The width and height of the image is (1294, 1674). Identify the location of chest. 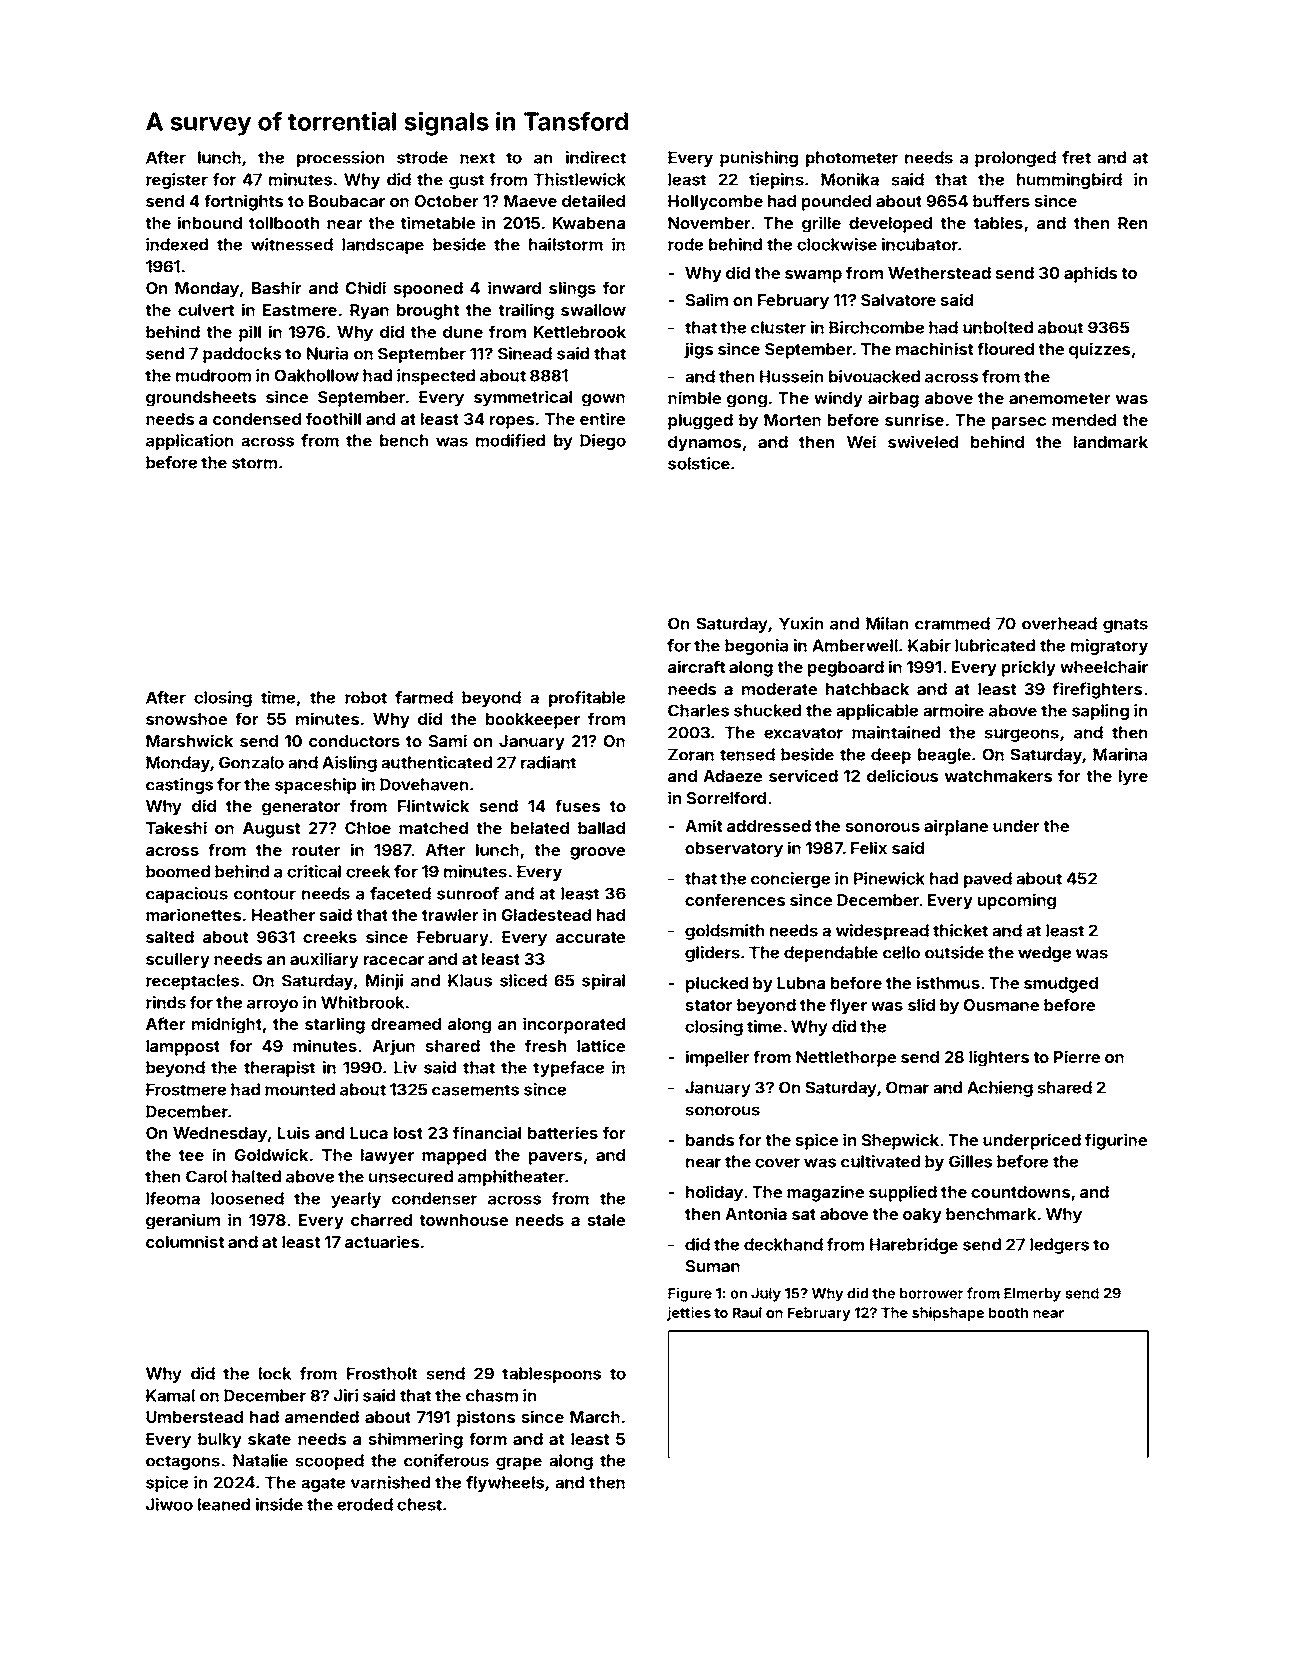
(419, 1504).
